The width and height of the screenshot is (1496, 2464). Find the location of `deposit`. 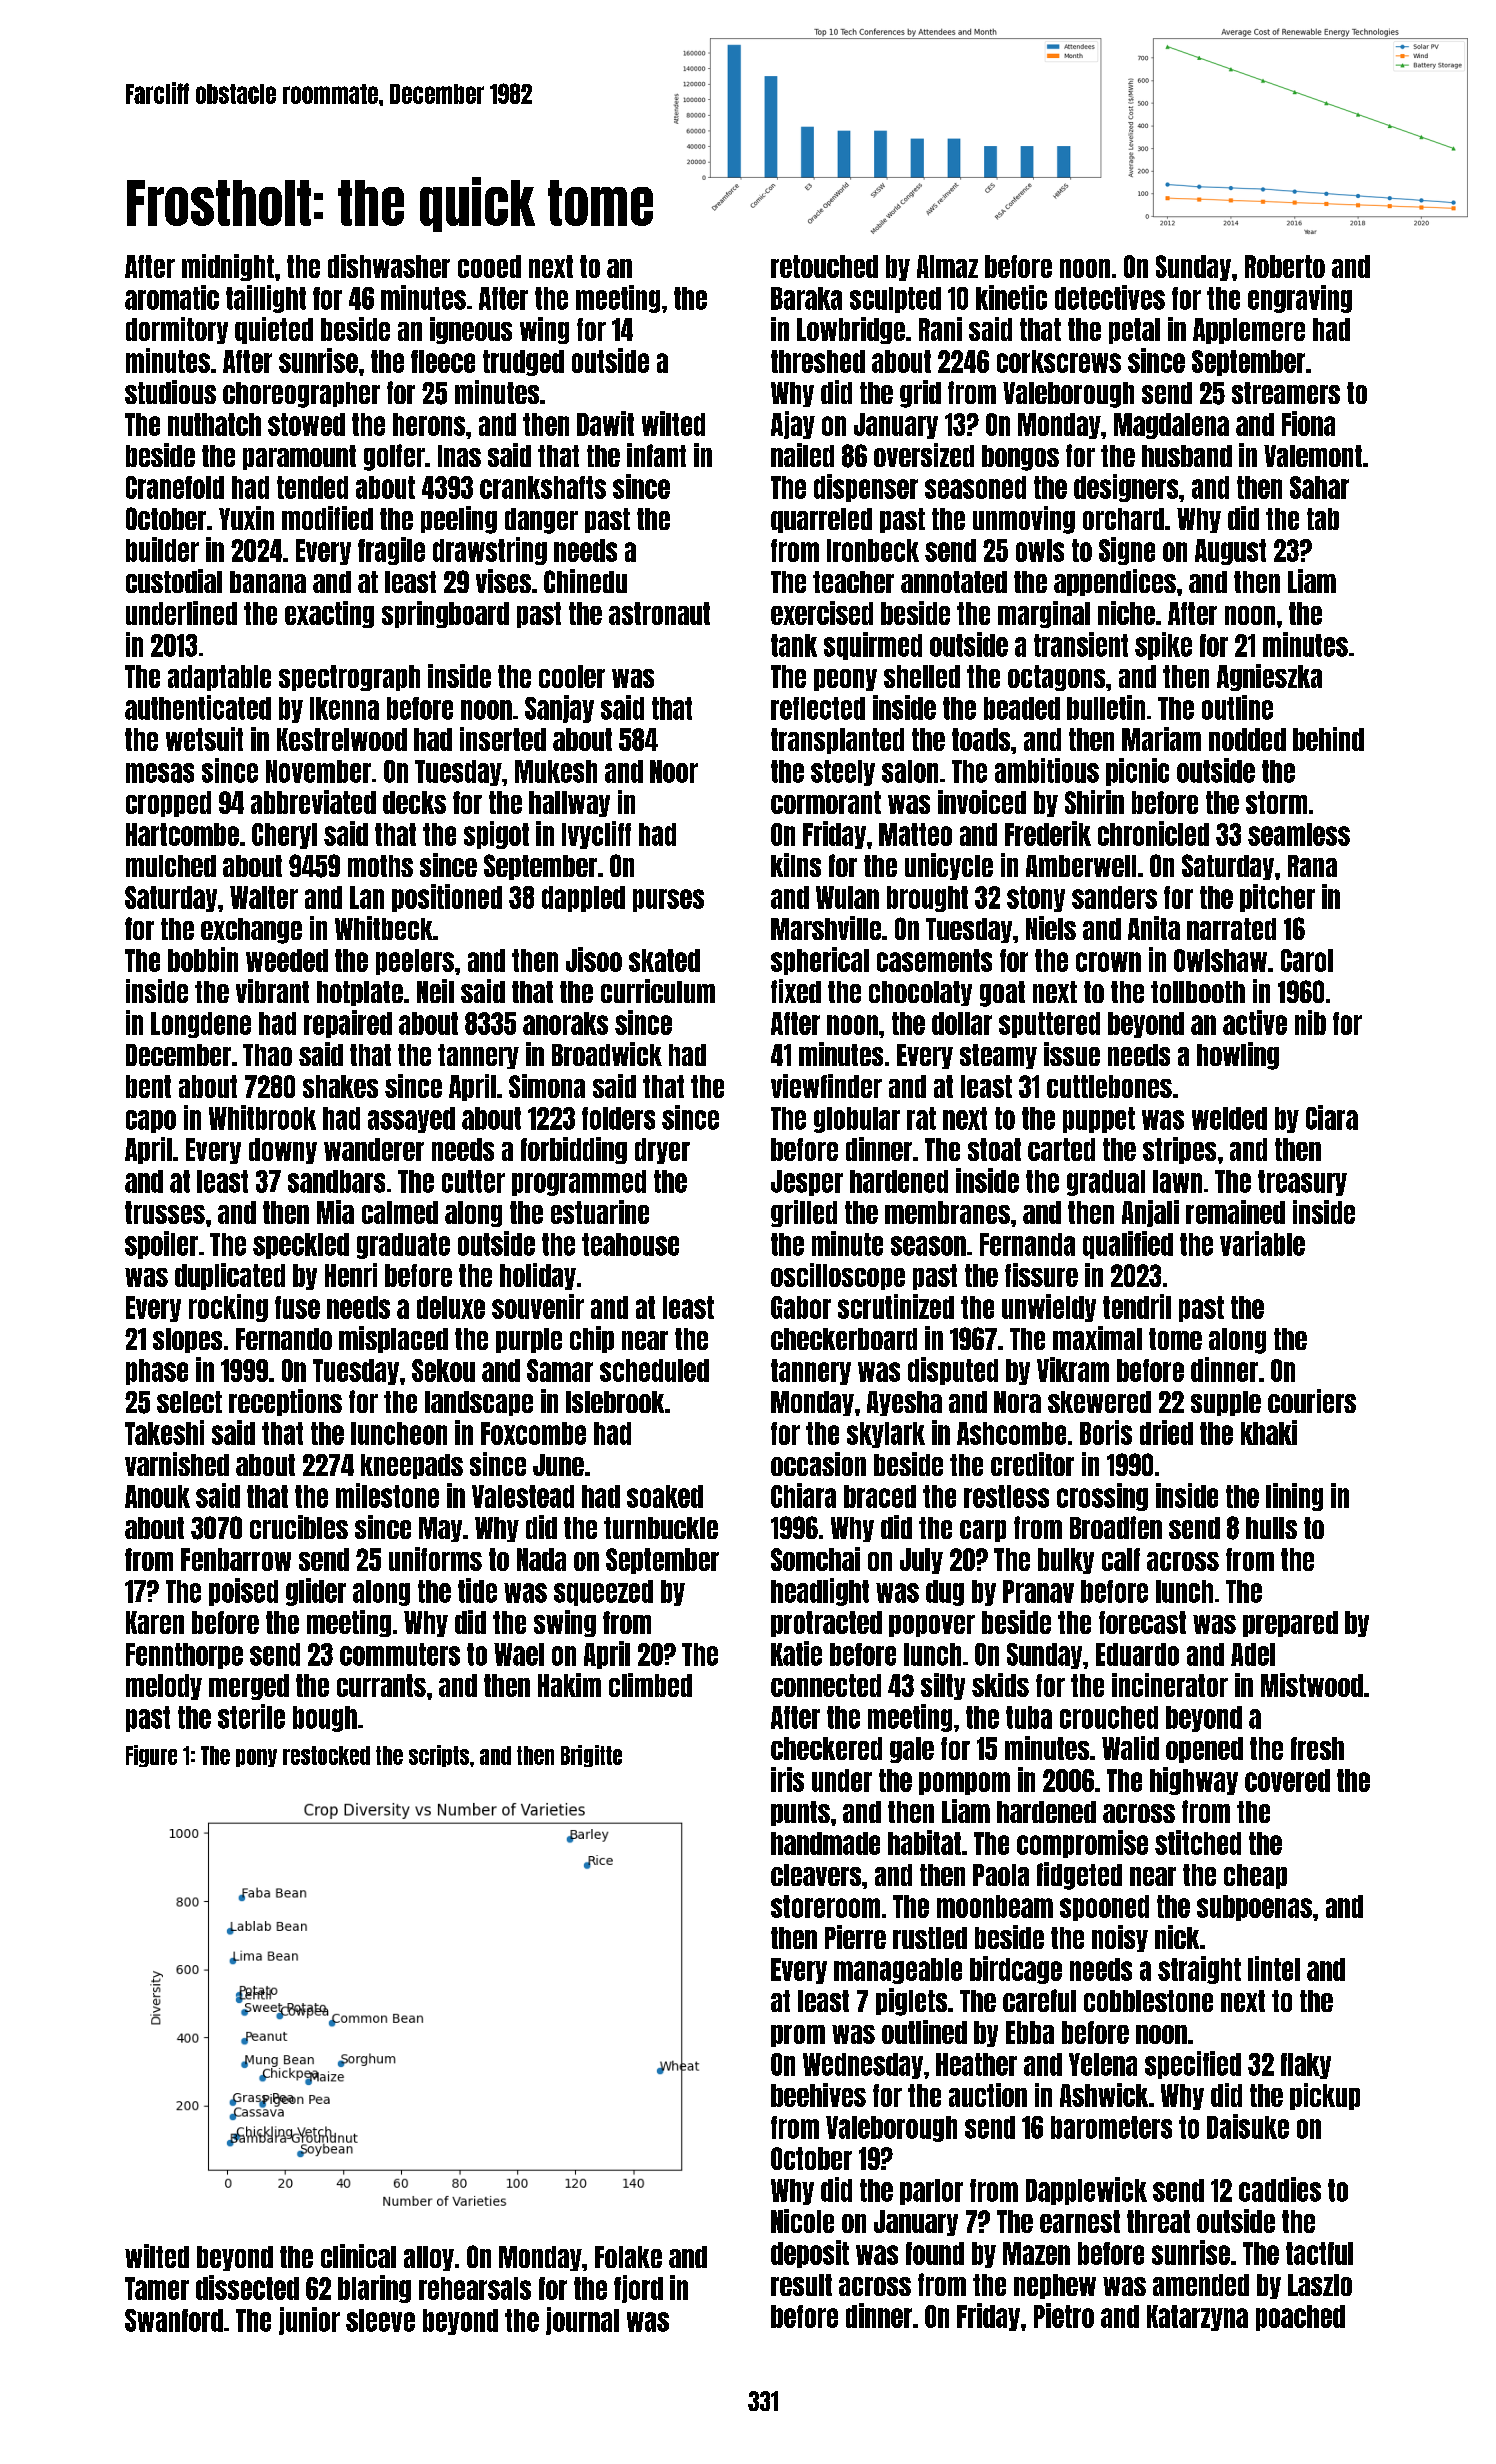

deposit is located at coordinates (810, 2254).
